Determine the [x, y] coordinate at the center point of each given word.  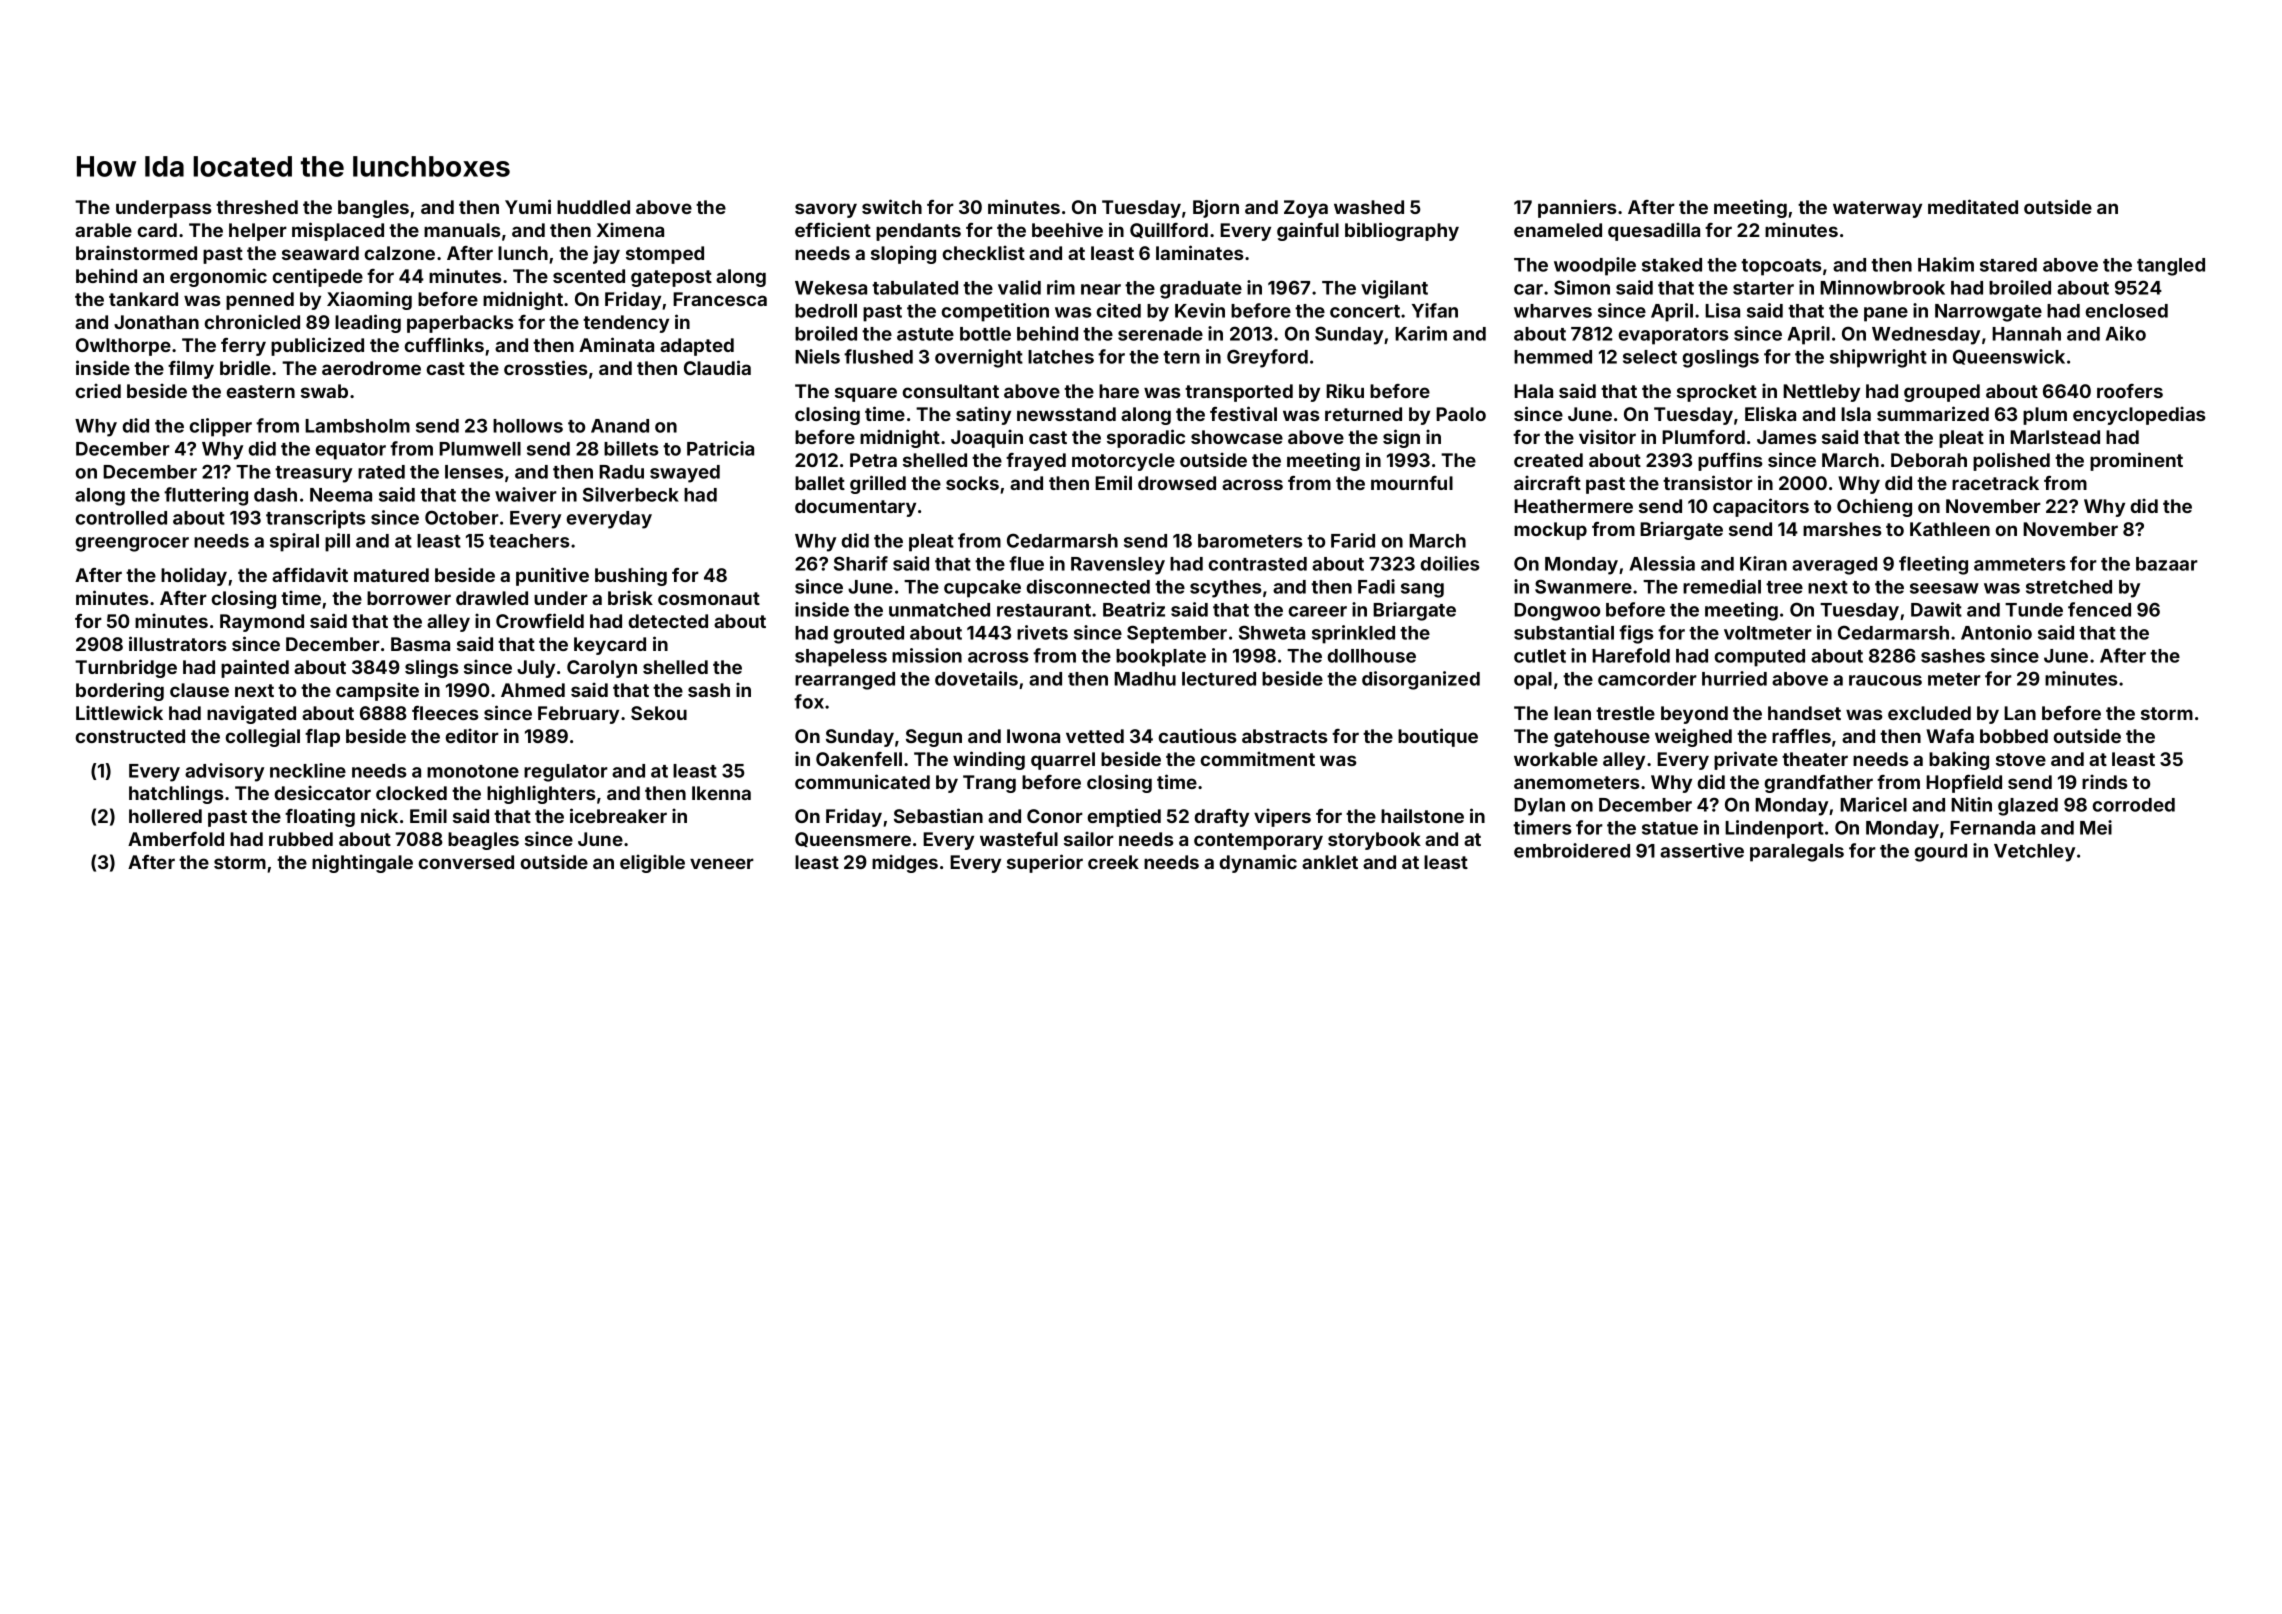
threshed [257, 207]
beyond [1694, 715]
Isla [1856, 414]
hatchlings [176, 794]
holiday [194, 576]
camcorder [1647, 679]
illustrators [178, 643]
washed [1369, 207]
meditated [1973, 206]
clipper [220, 427]
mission [927, 655]
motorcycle [1123, 462]
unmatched [939, 610]
